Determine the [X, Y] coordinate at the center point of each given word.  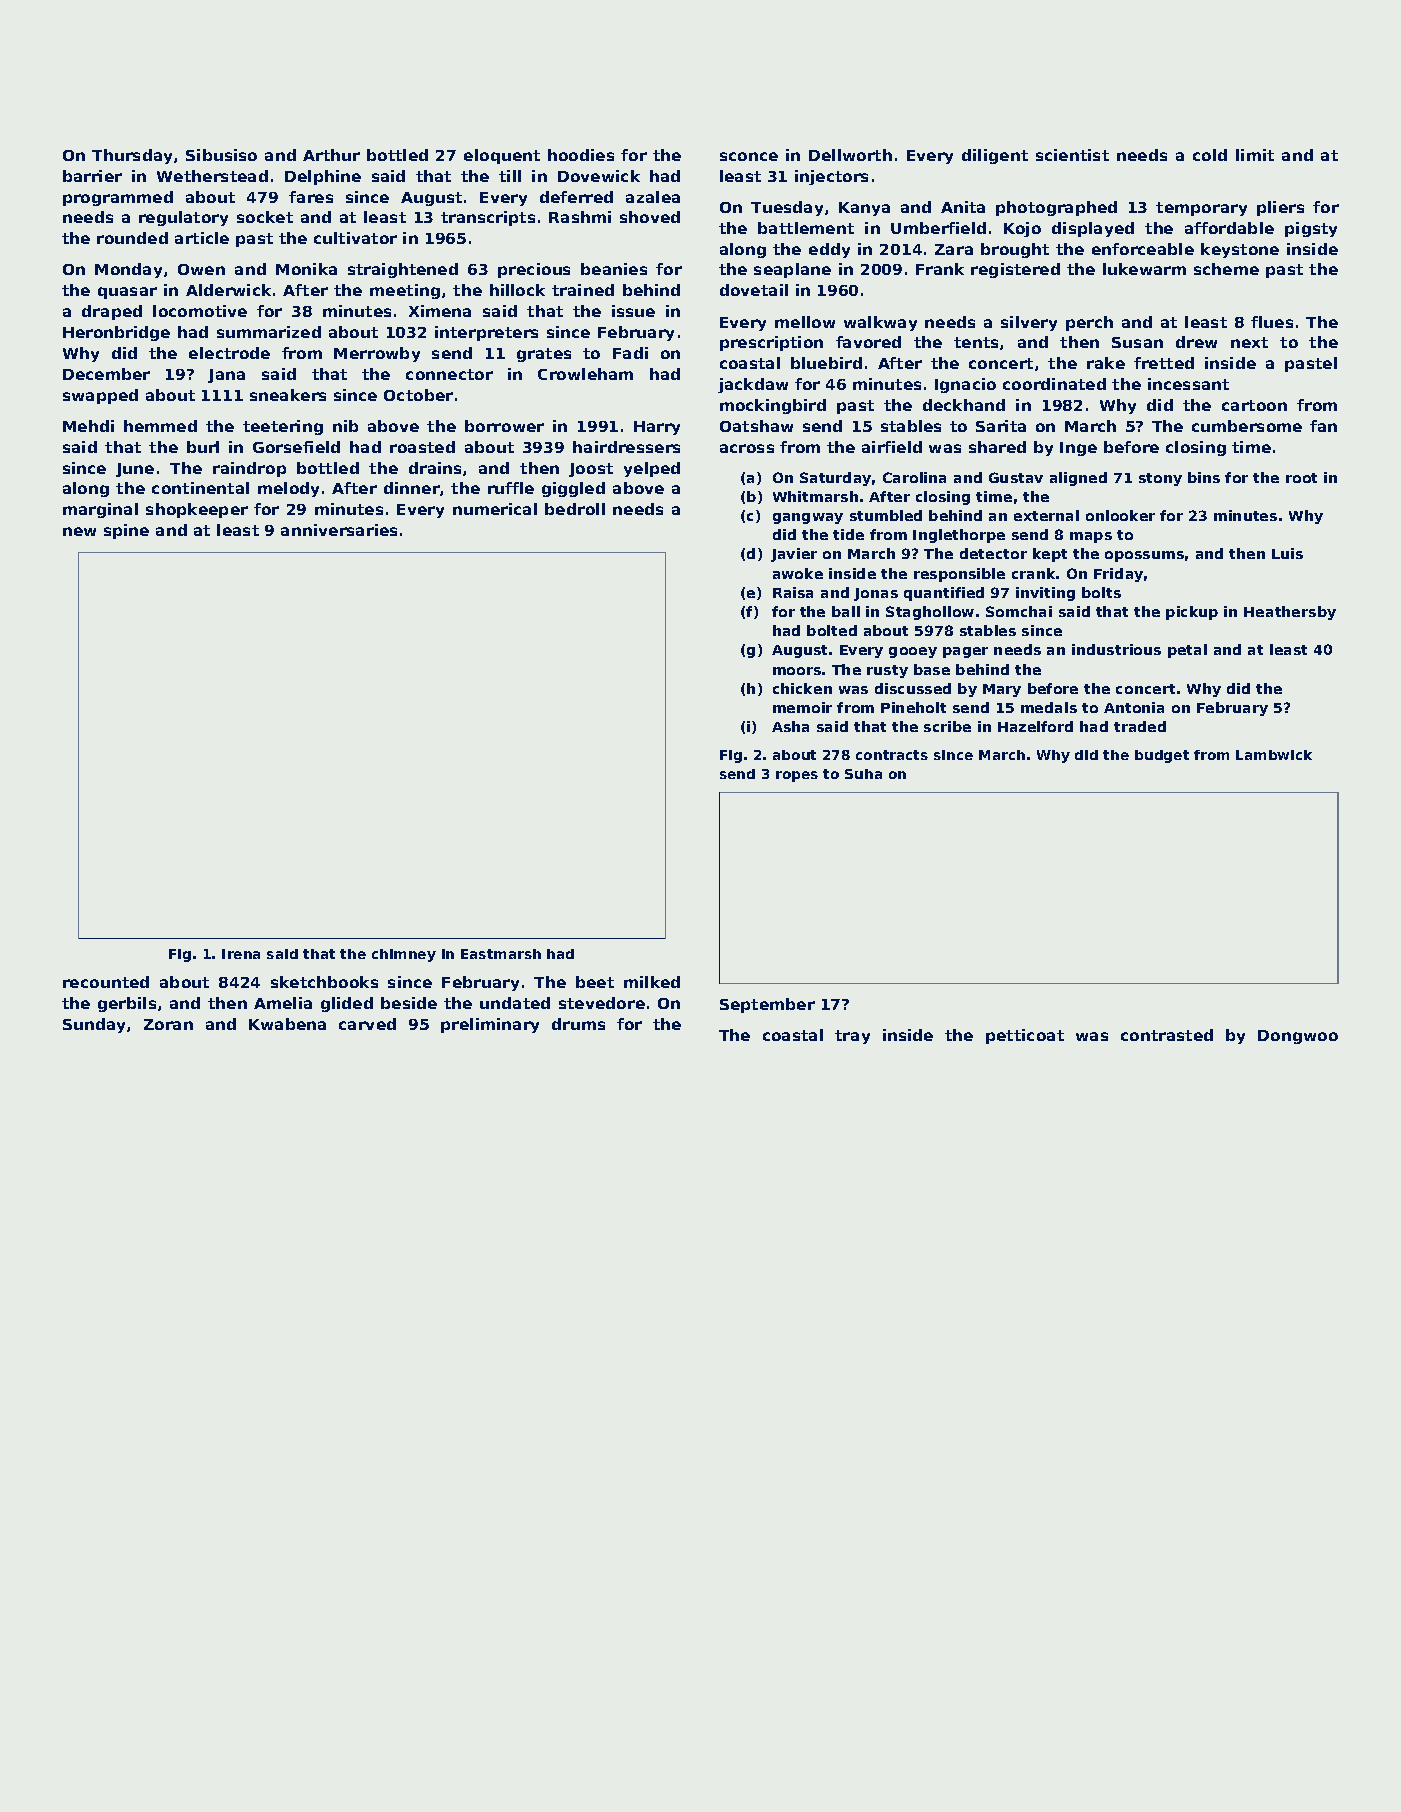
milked [652, 982]
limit [1255, 155]
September [767, 1005]
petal [1187, 651]
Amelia [283, 1003]
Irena [241, 954]
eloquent [502, 156]
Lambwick [1274, 755]
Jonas [876, 594]
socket [265, 217]
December [106, 374]
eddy [829, 250]
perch [1089, 323]
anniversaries [339, 530]
